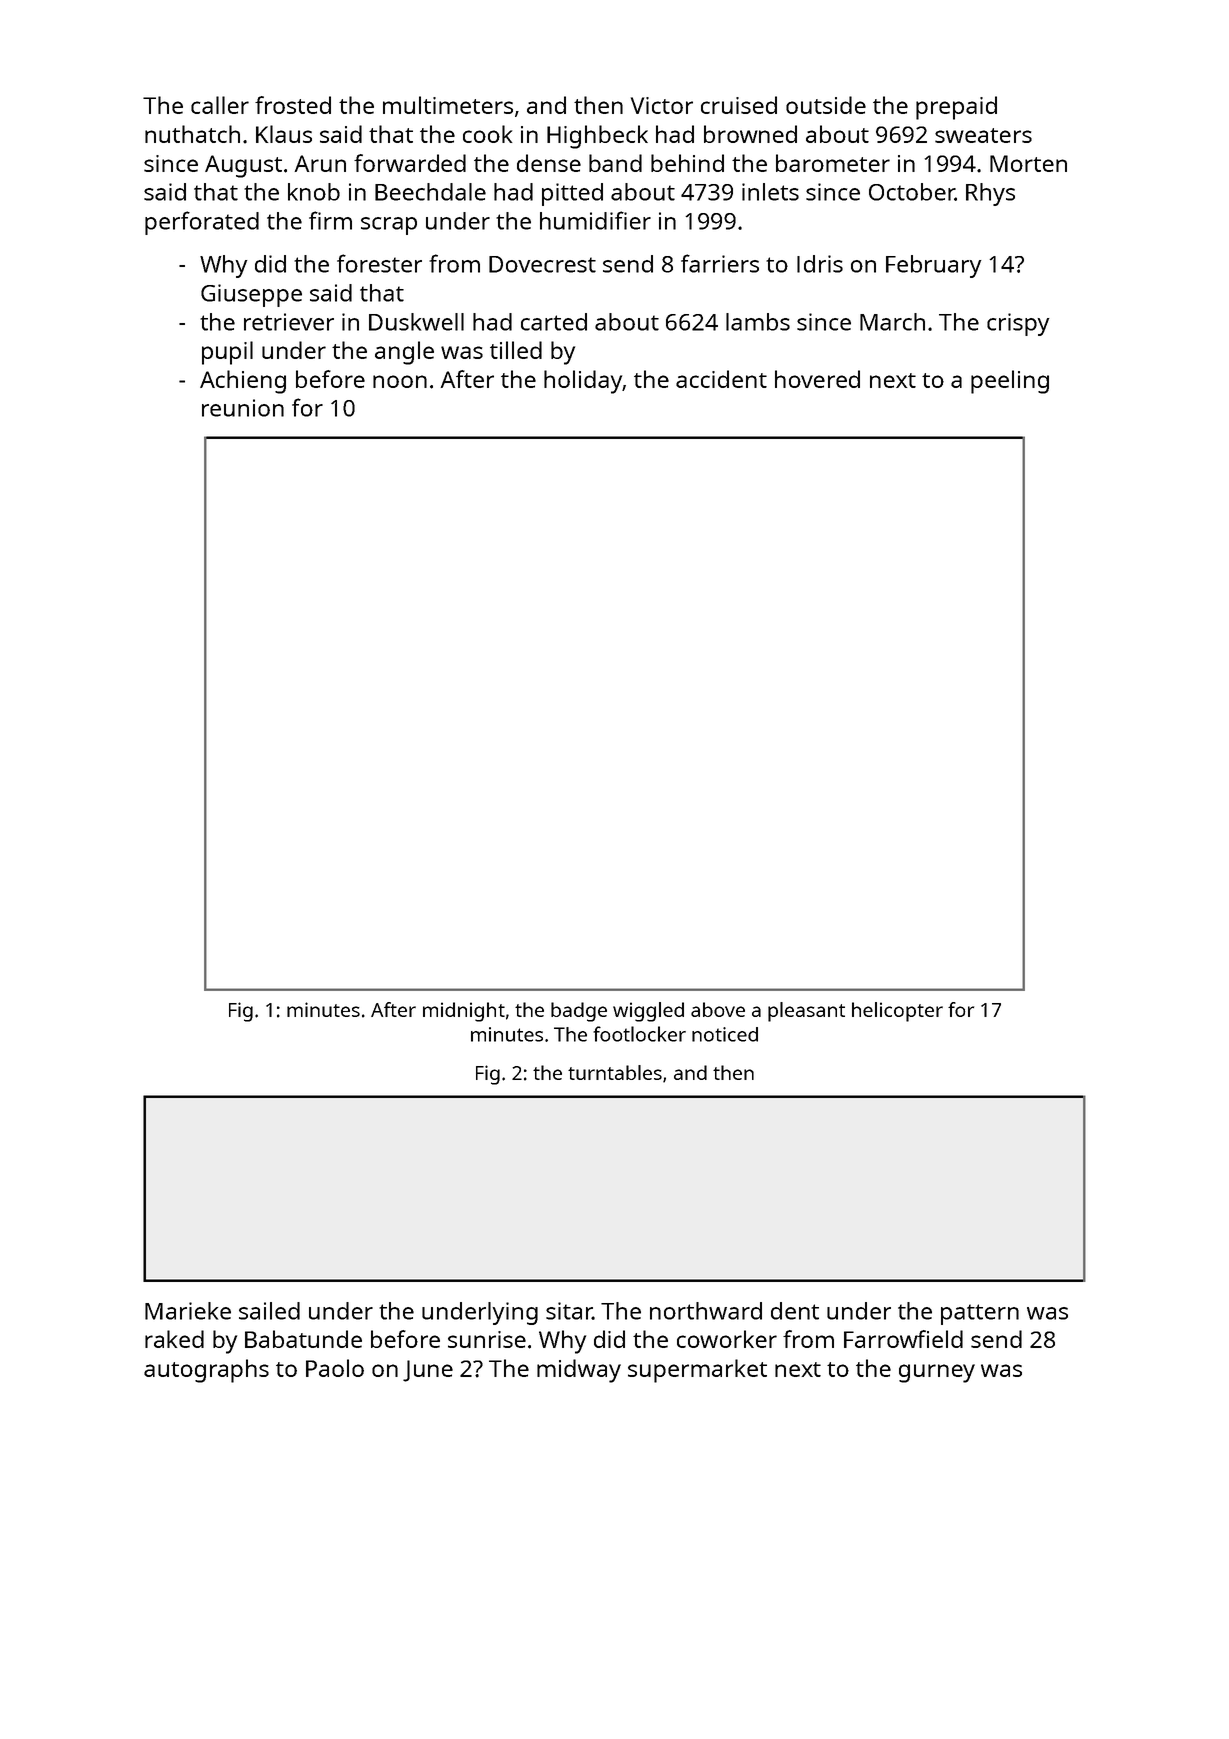 This screenshot has height=1739, width=1229. I want to click on crispy, so click(1018, 324).
